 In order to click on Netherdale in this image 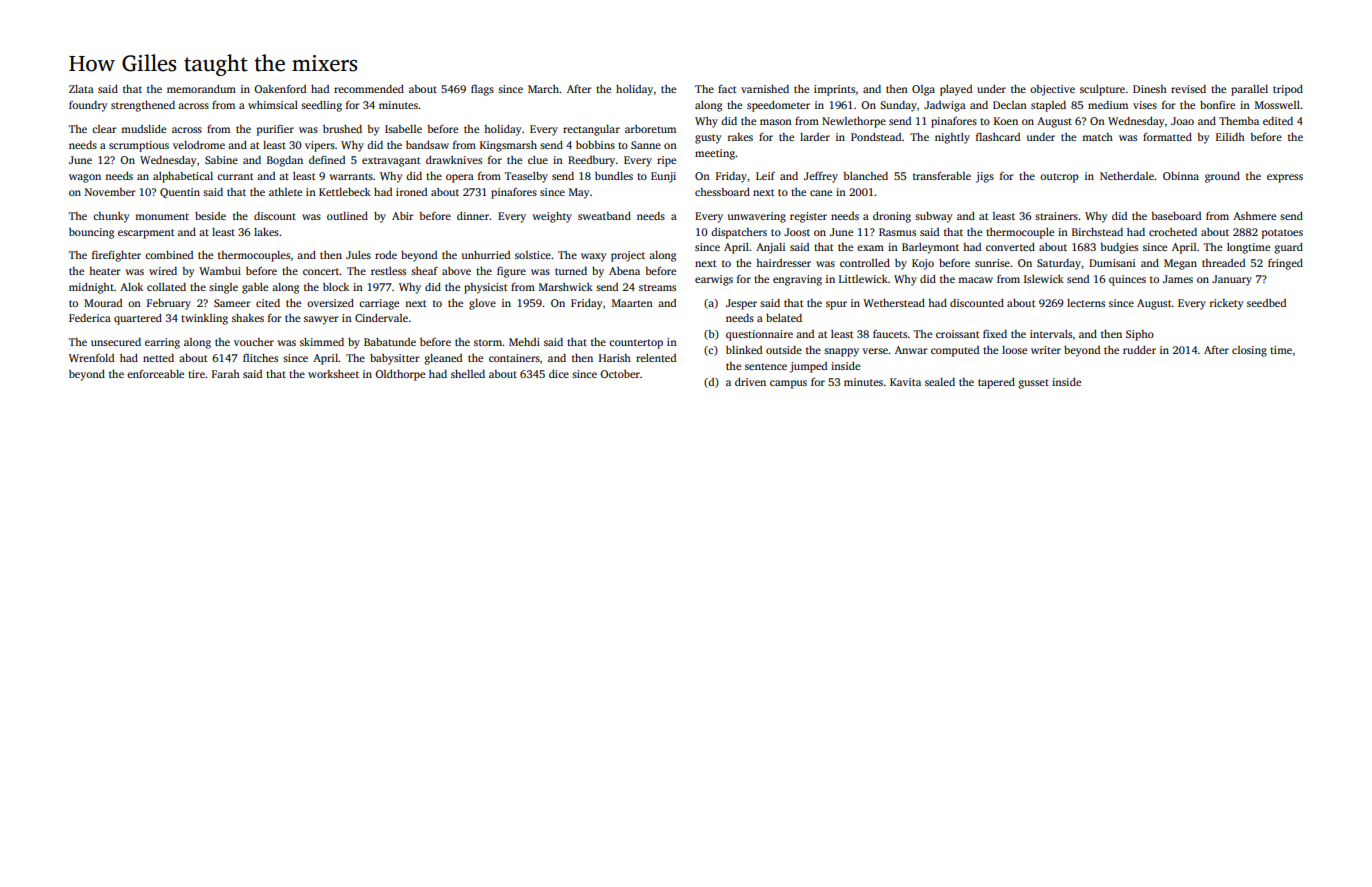, I will do `click(1127, 176)`.
